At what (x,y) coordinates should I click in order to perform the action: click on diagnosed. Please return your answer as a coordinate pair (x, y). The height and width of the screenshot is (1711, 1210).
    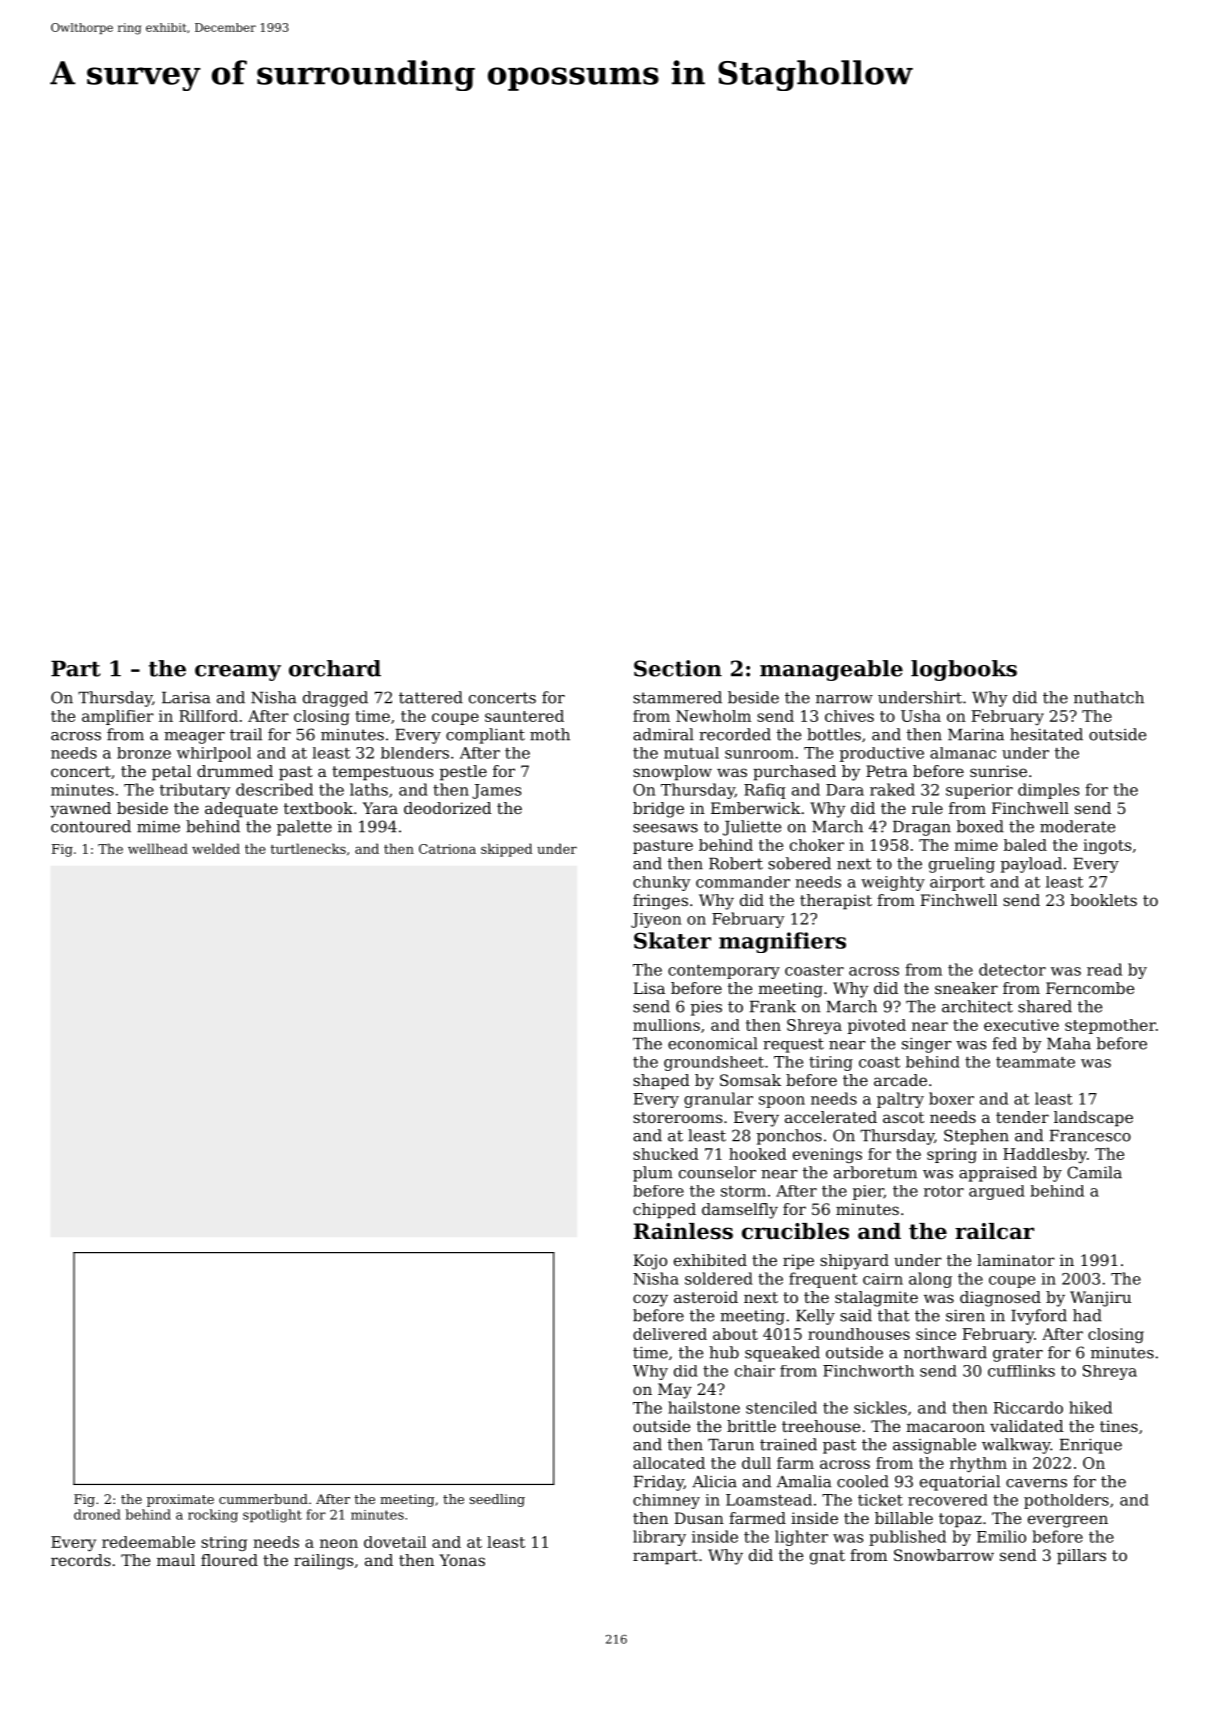
    Looking at the image, I should click on (1000, 1299).
